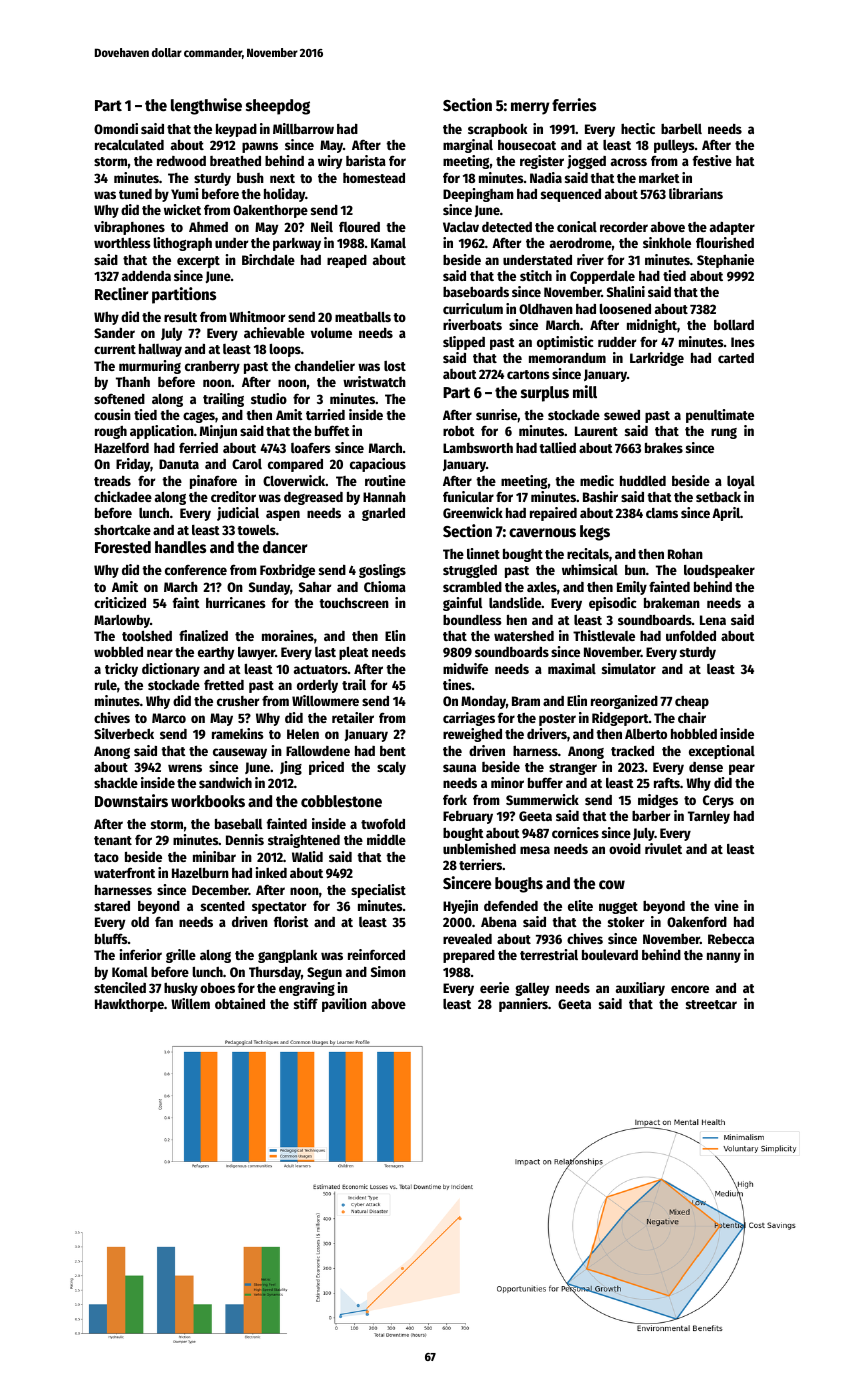 This screenshot has height=1400, width=849. What do you see at coordinates (206, 106) in the screenshot?
I see `lengthwise` at bounding box center [206, 106].
